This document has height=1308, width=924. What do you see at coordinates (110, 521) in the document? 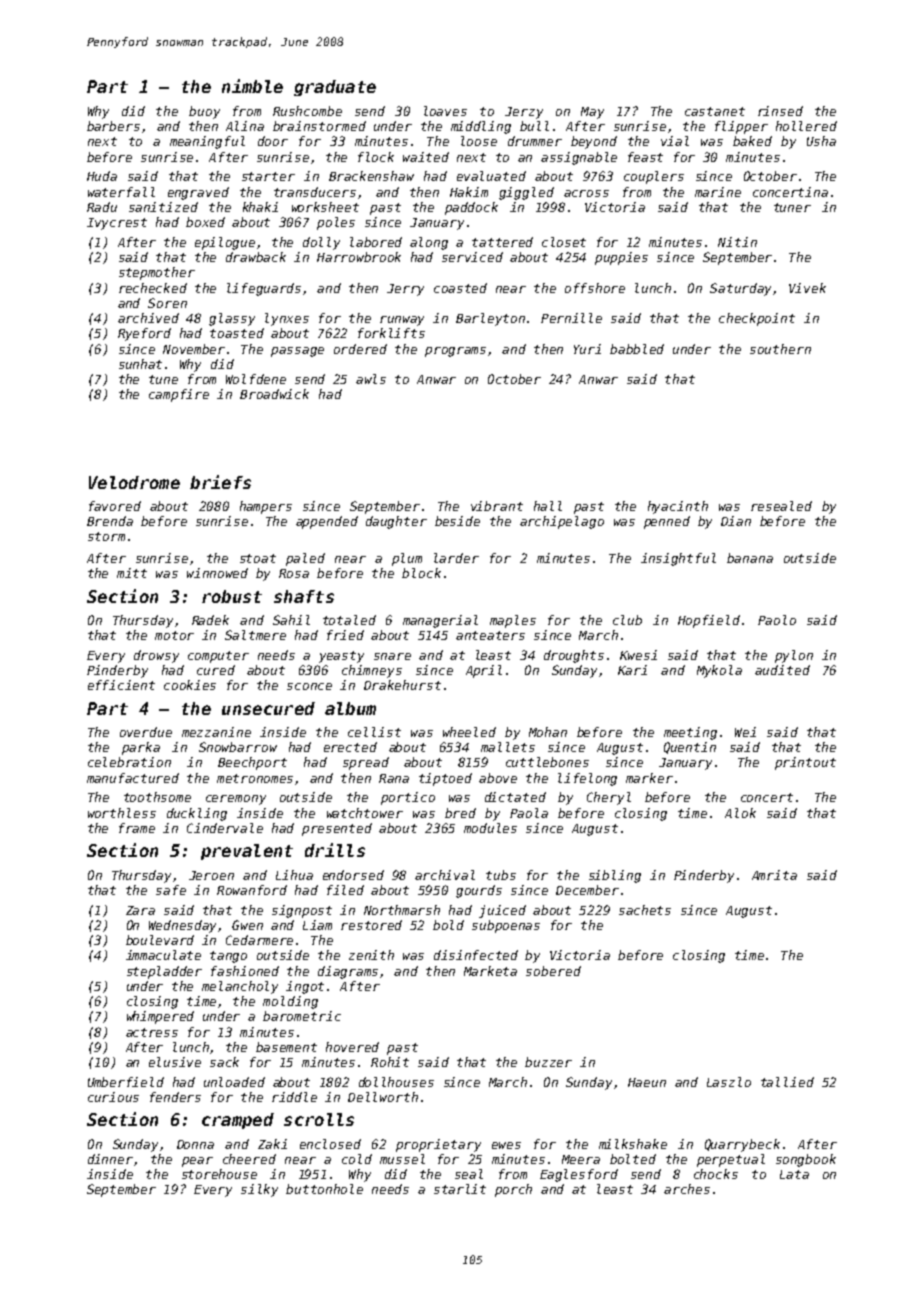
I see `Brenda` at bounding box center [110, 521].
